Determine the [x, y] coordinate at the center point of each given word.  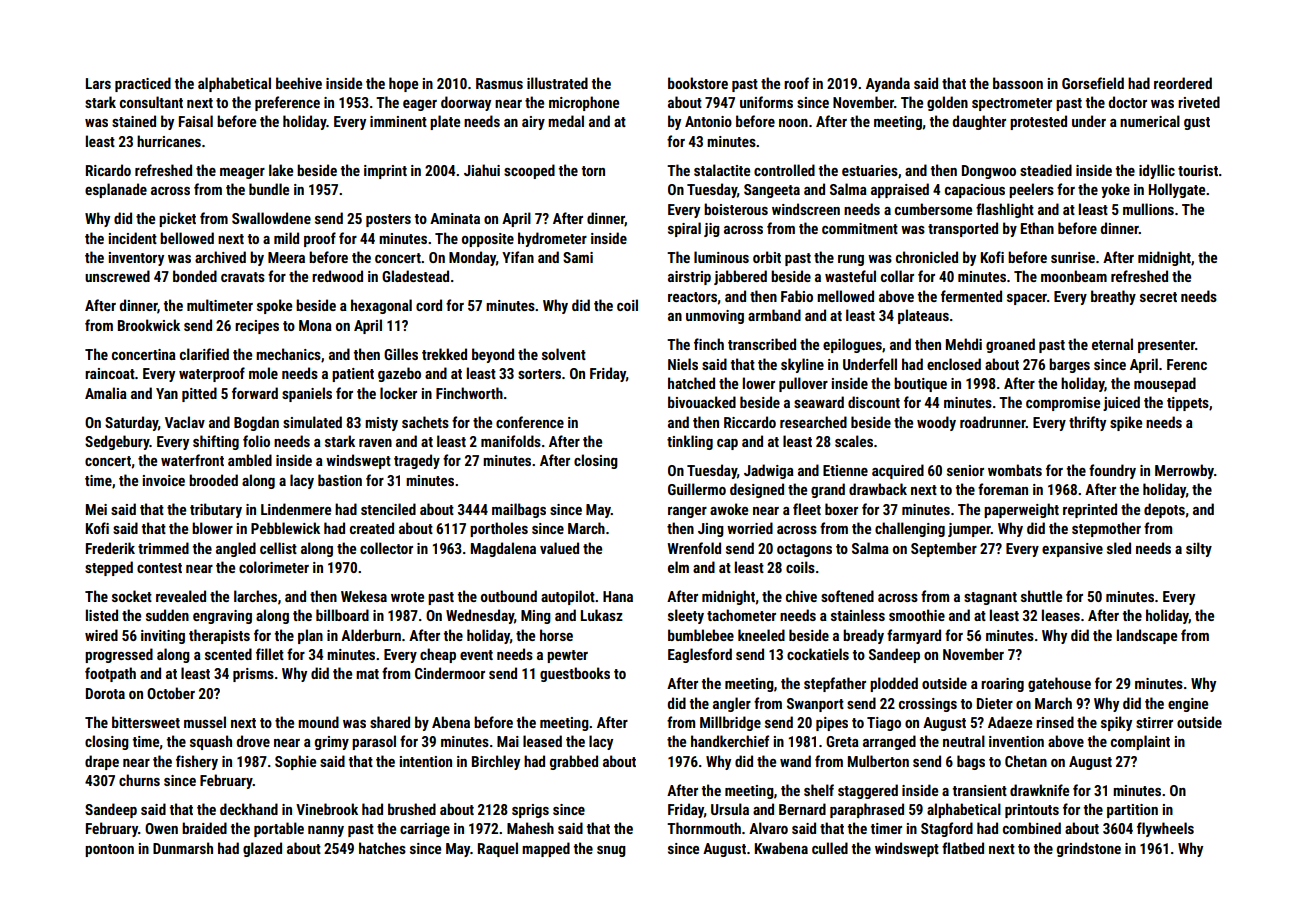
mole [263, 373]
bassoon [1018, 83]
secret [1158, 297]
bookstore [698, 83]
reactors [692, 297]
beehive [299, 83]
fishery [197, 762]
